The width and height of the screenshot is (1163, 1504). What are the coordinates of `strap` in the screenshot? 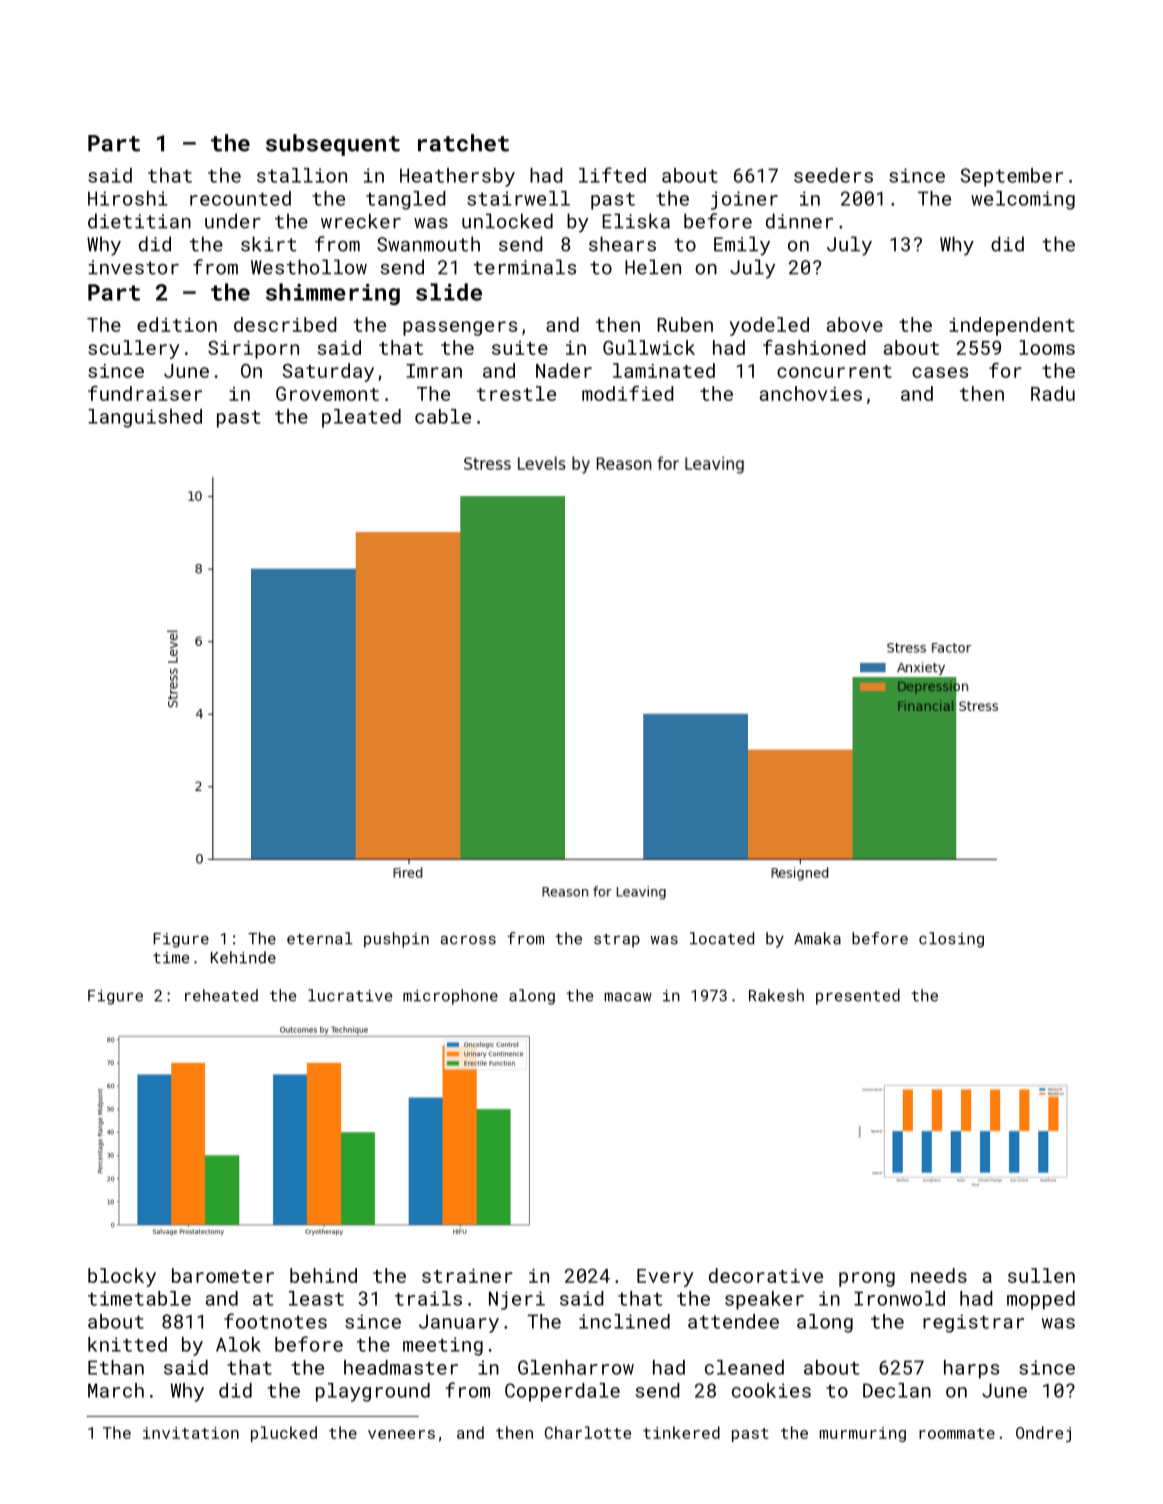 It's located at (617, 941).
